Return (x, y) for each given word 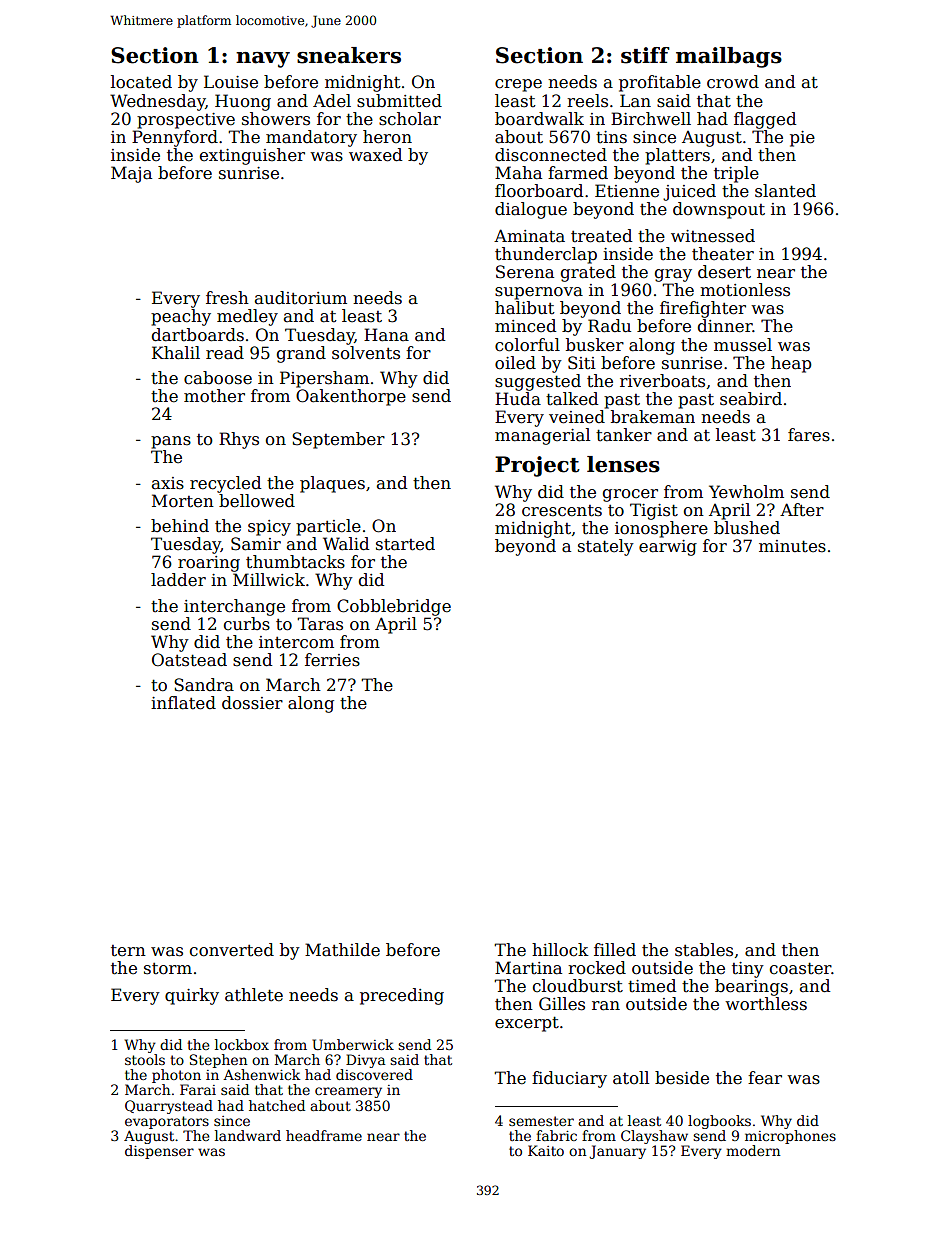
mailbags (729, 57)
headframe (324, 1135)
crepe (518, 85)
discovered (374, 1074)
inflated (183, 703)
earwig (668, 548)
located (141, 82)
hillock (560, 950)
